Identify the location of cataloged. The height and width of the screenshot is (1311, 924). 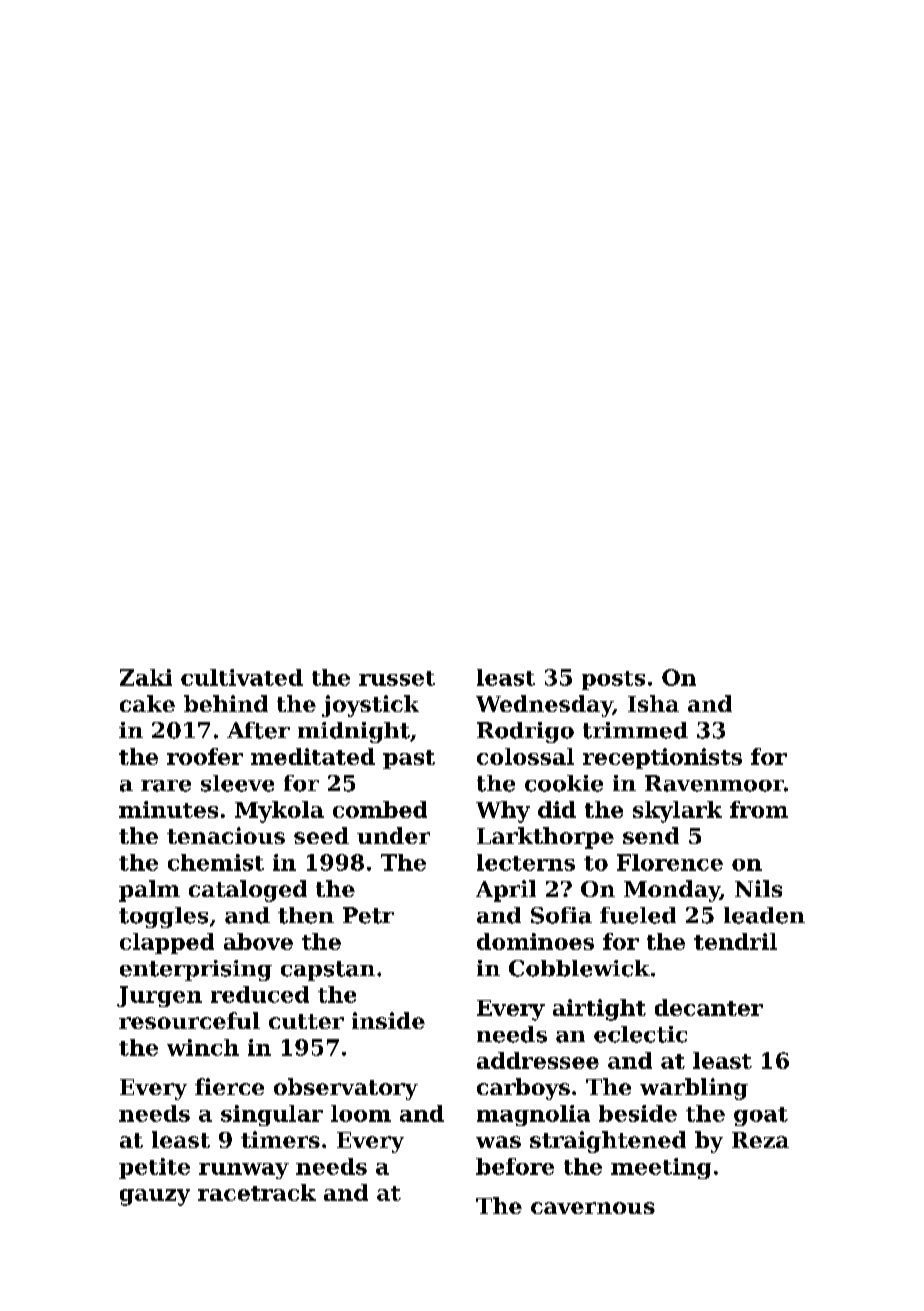
(248, 891).
